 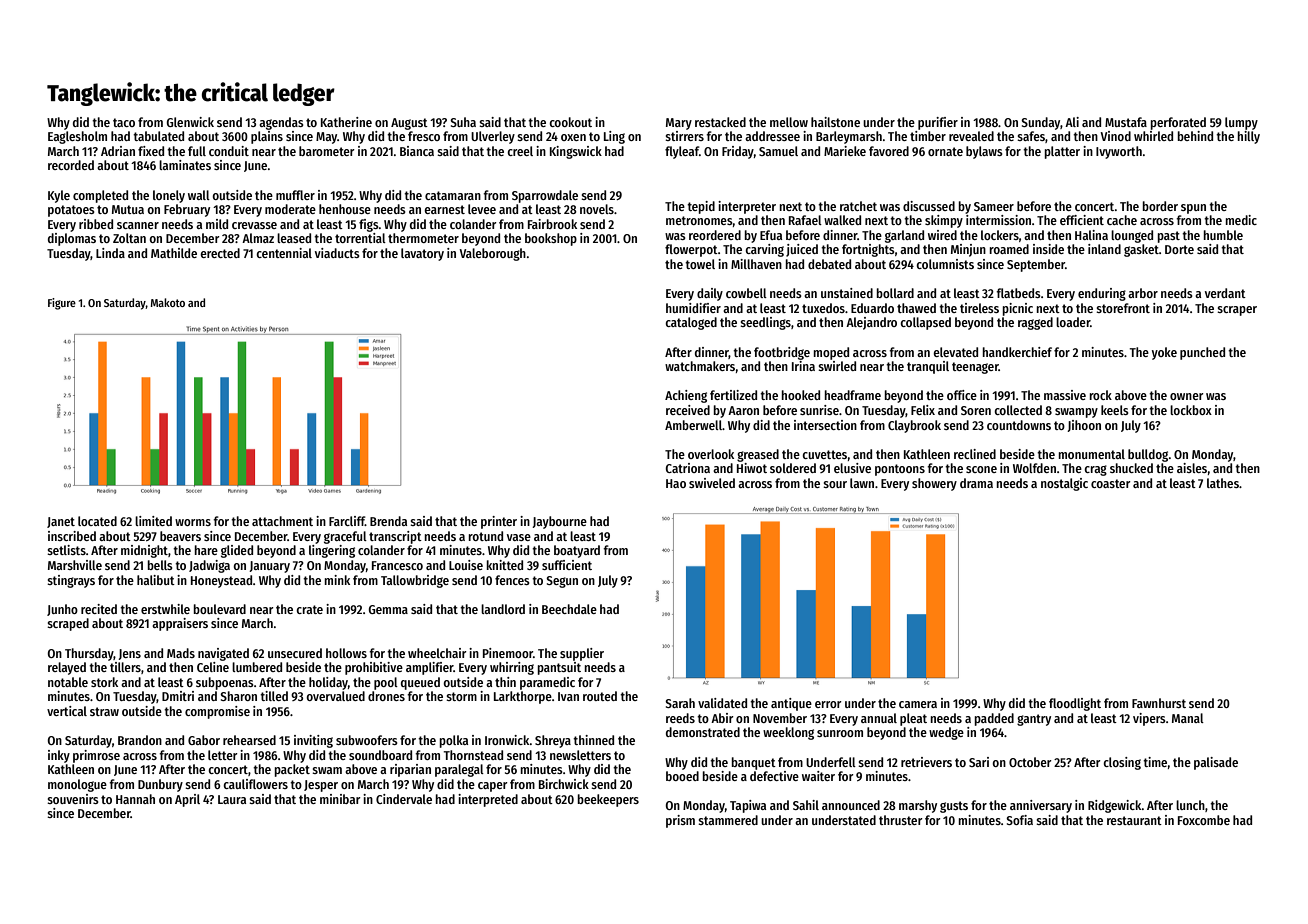 I want to click on appraisers, so click(x=180, y=624).
